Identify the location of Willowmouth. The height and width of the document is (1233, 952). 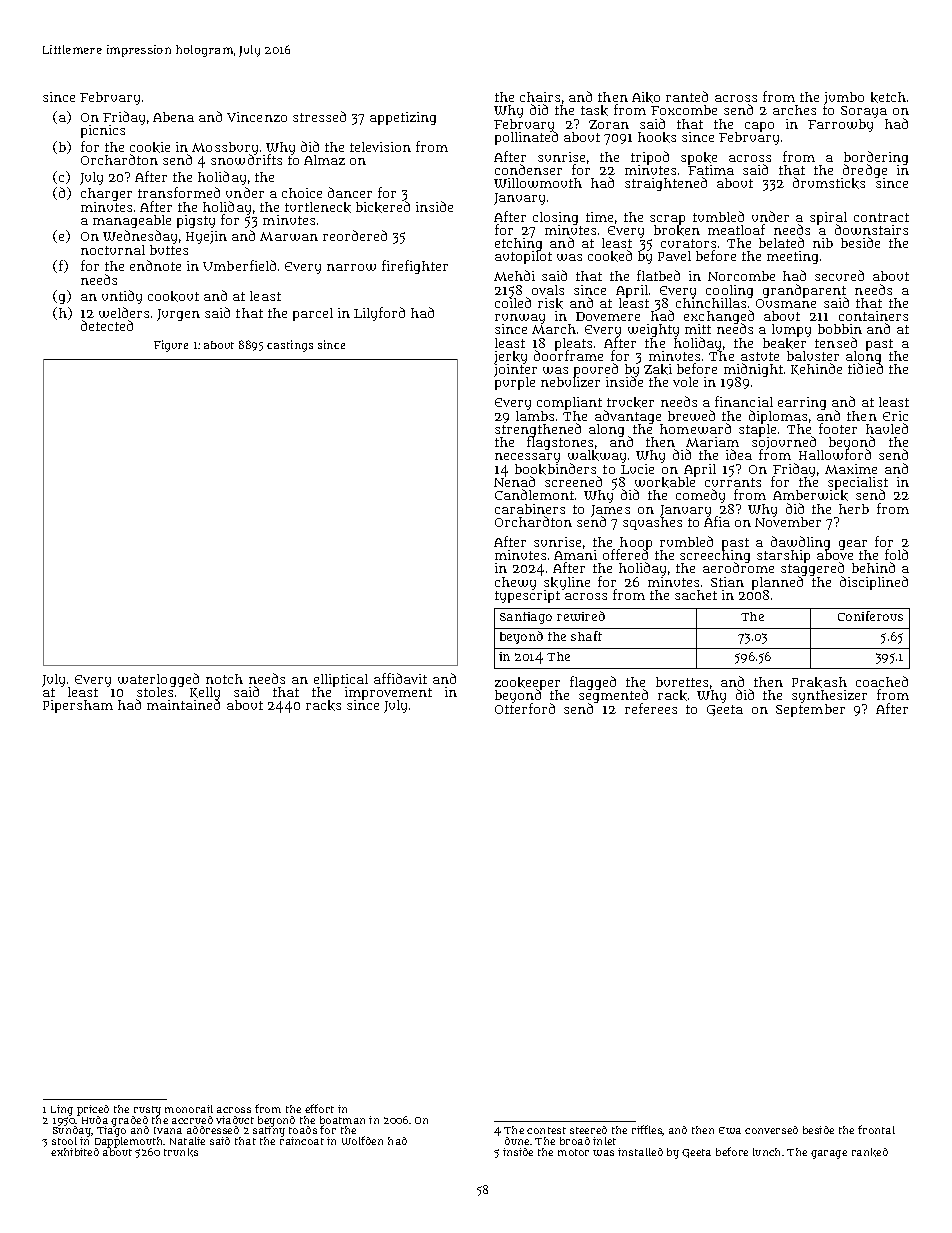
(538, 183).
